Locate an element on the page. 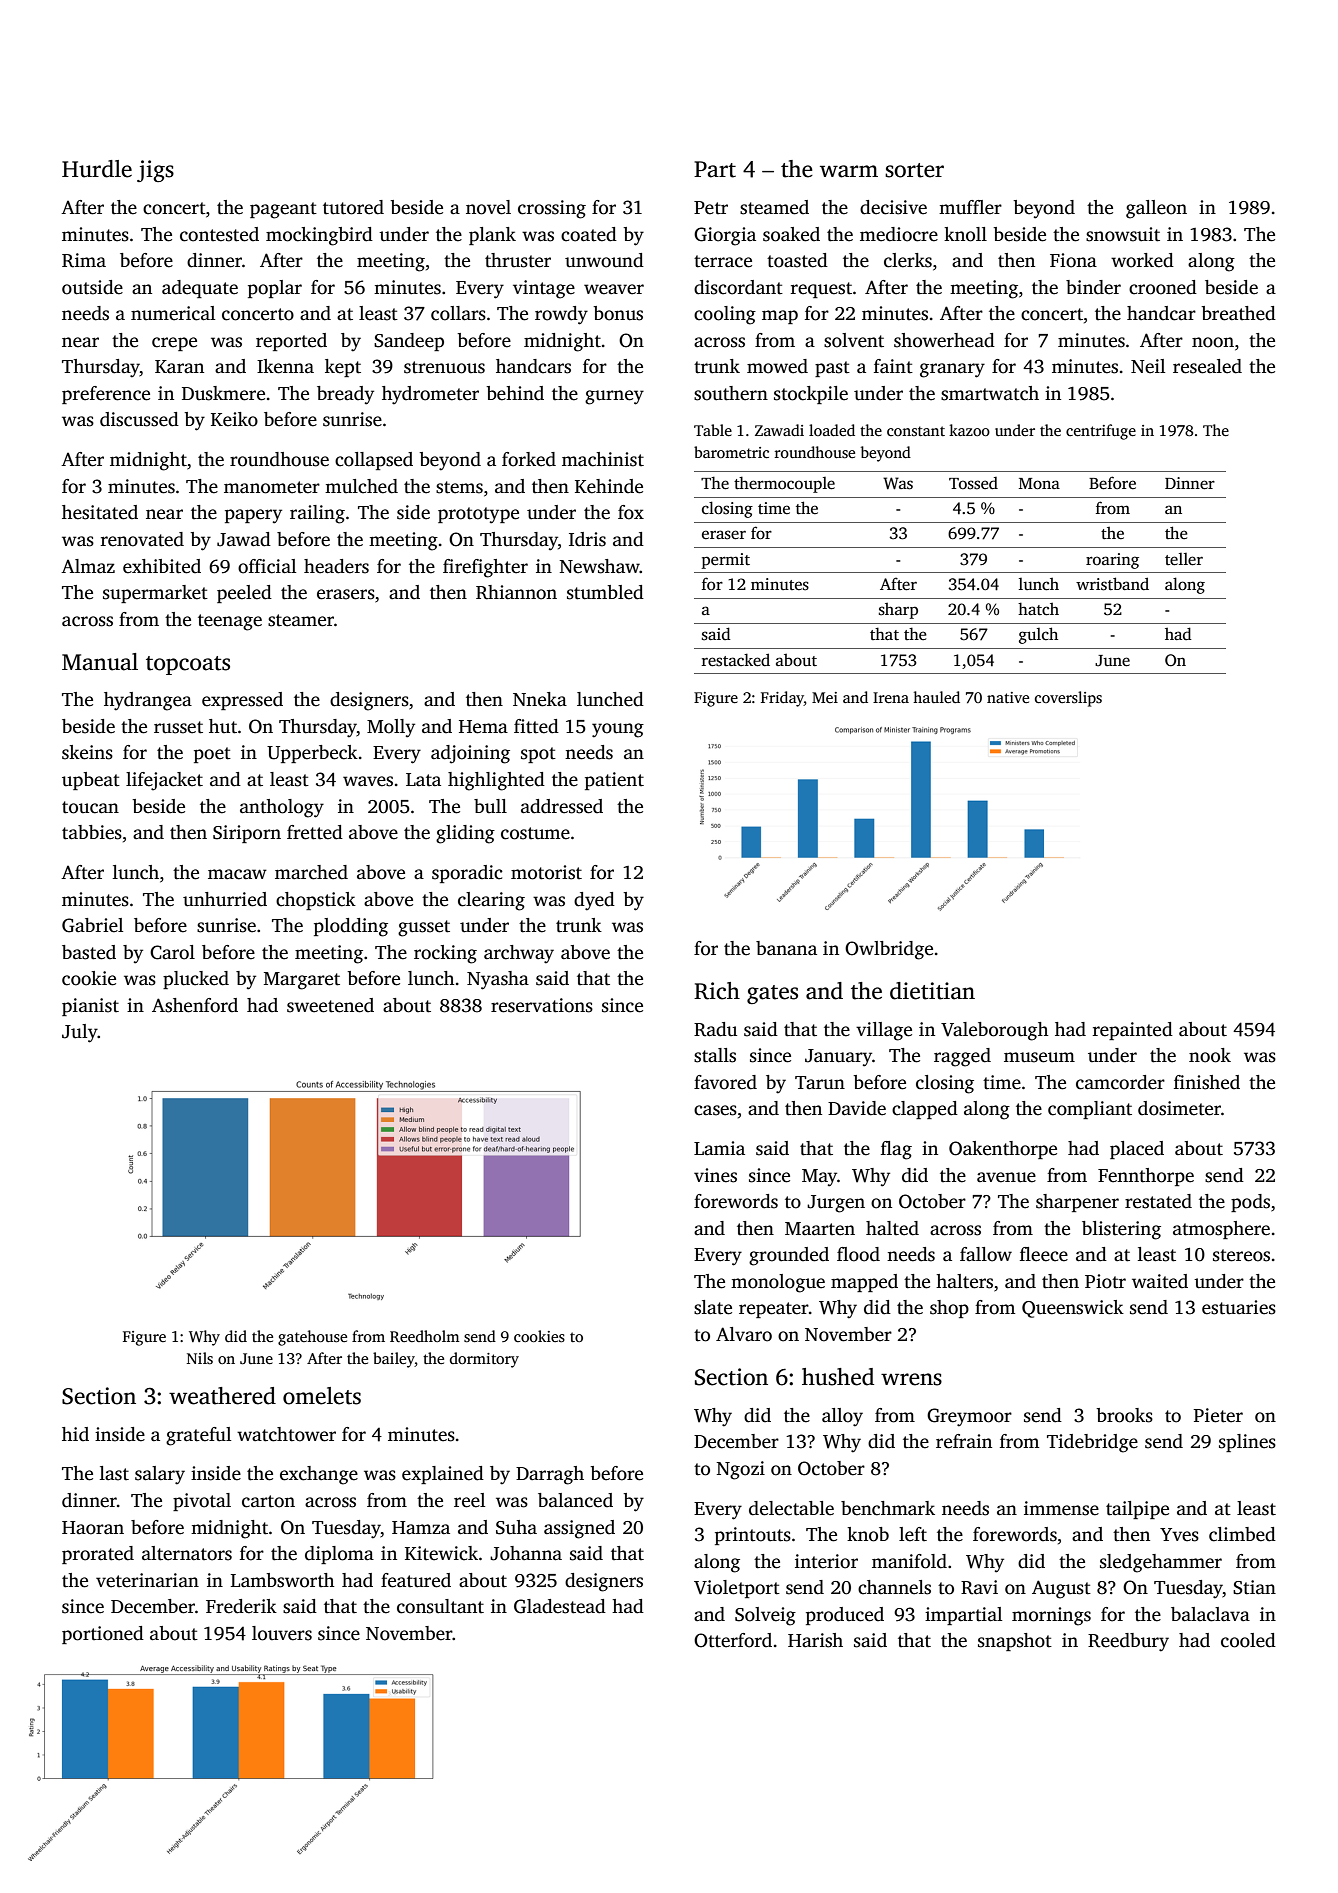 The width and height of the page is (1338, 1893). vines is located at coordinates (715, 1175).
